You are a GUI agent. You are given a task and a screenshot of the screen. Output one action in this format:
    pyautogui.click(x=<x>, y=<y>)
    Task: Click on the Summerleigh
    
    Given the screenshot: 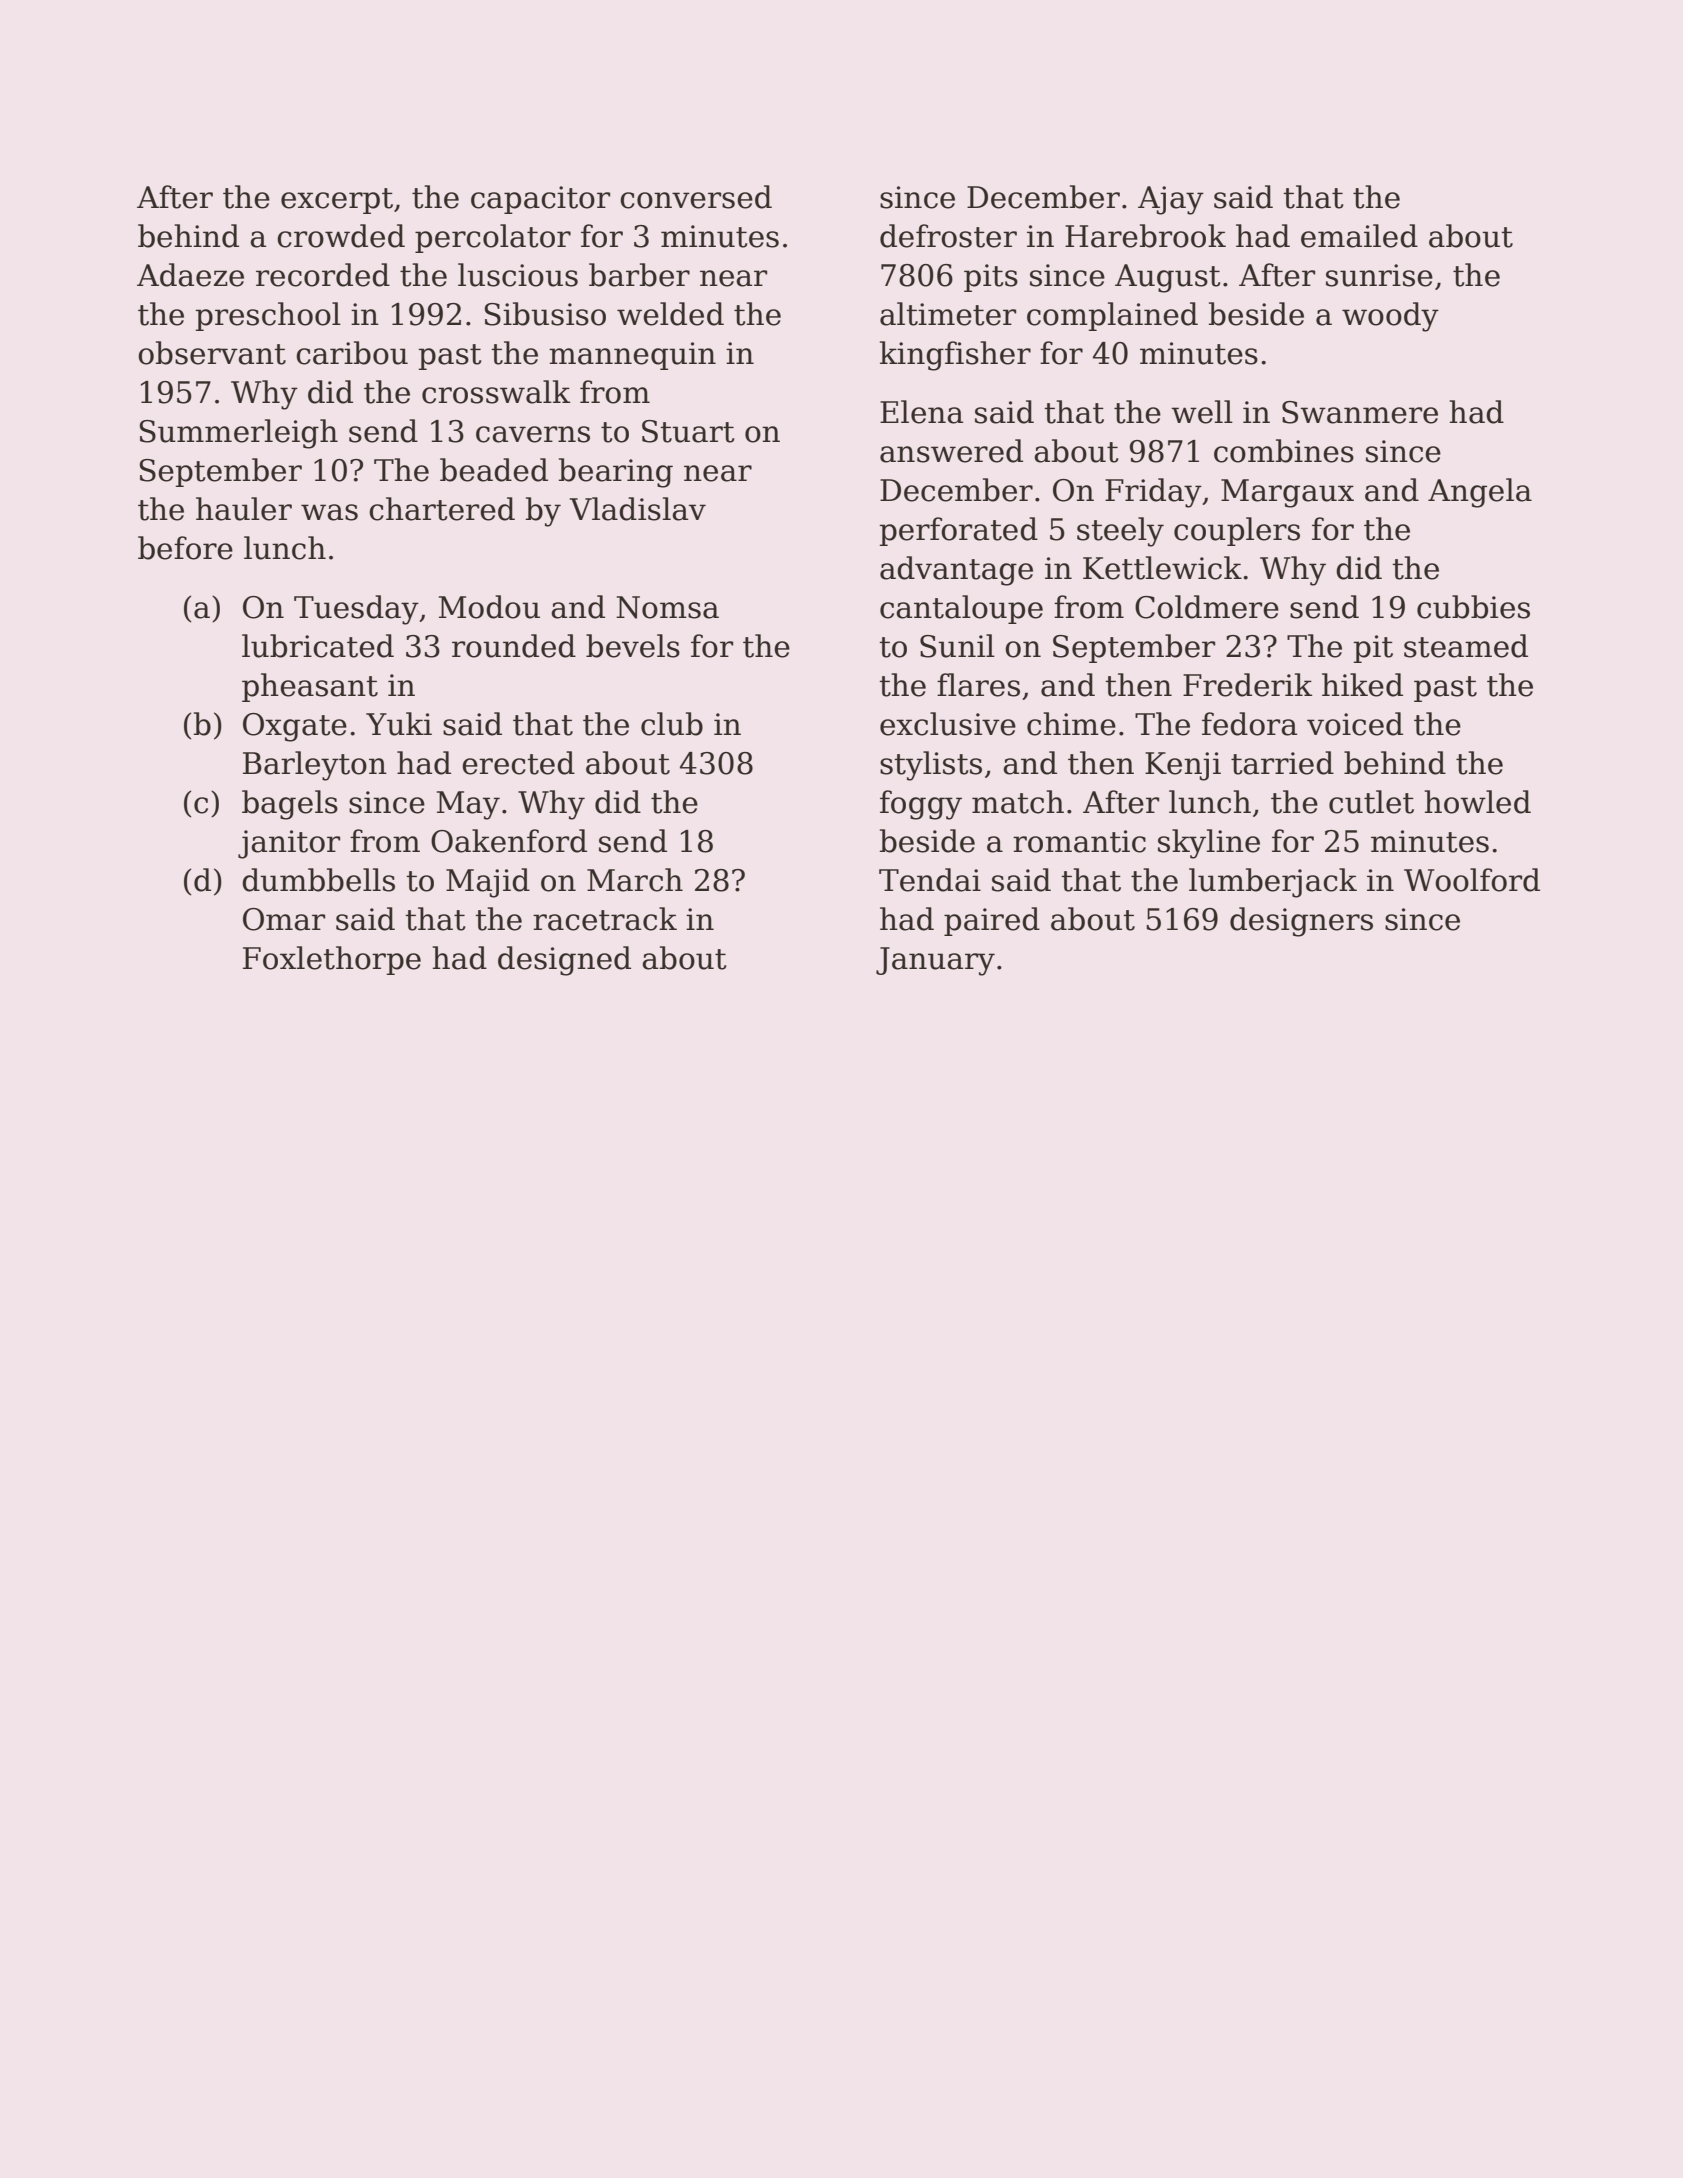 What is the action you would take?
    pyautogui.click(x=238, y=434)
